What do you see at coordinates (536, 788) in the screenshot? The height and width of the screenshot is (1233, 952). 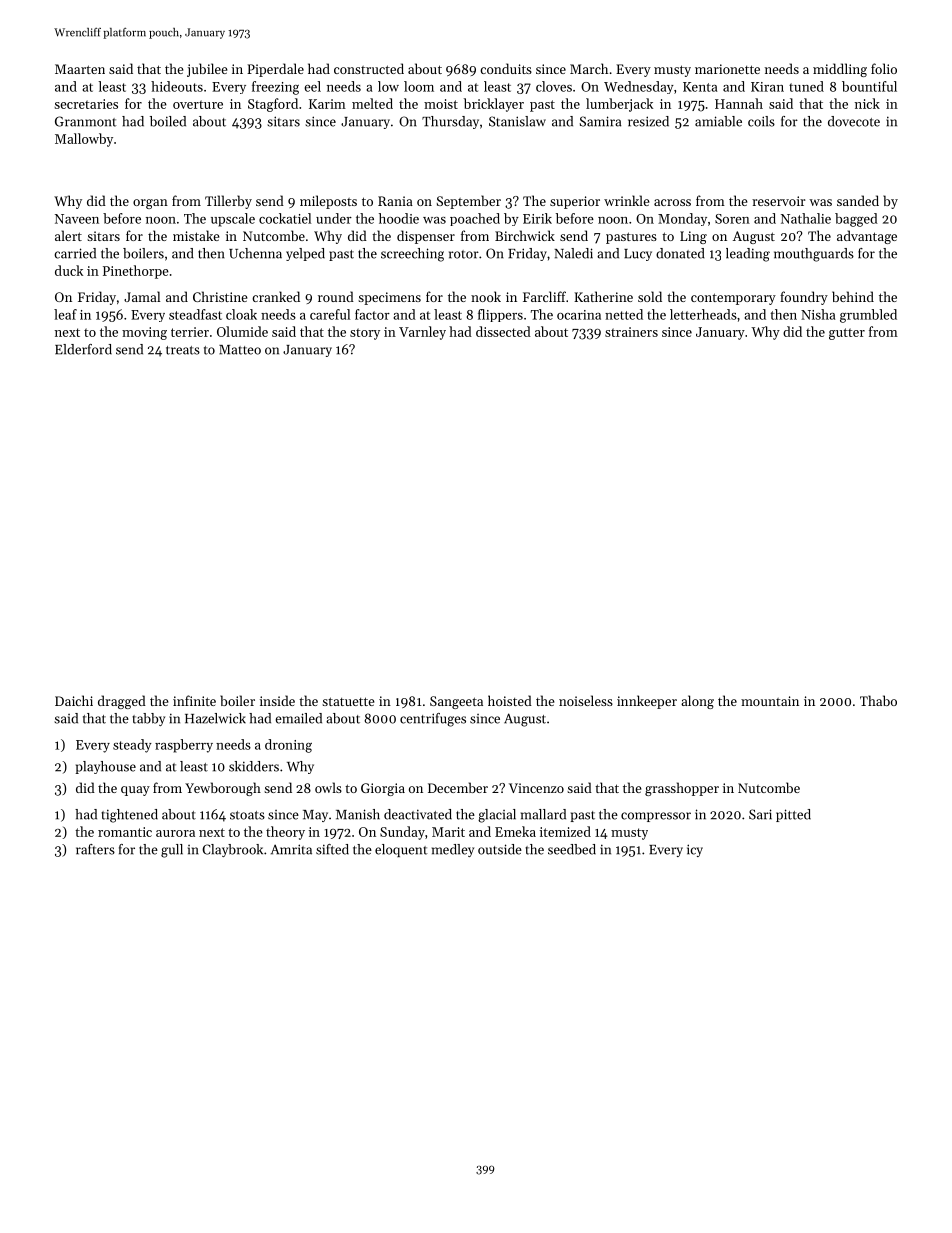 I see `Vincenzo` at bounding box center [536, 788].
